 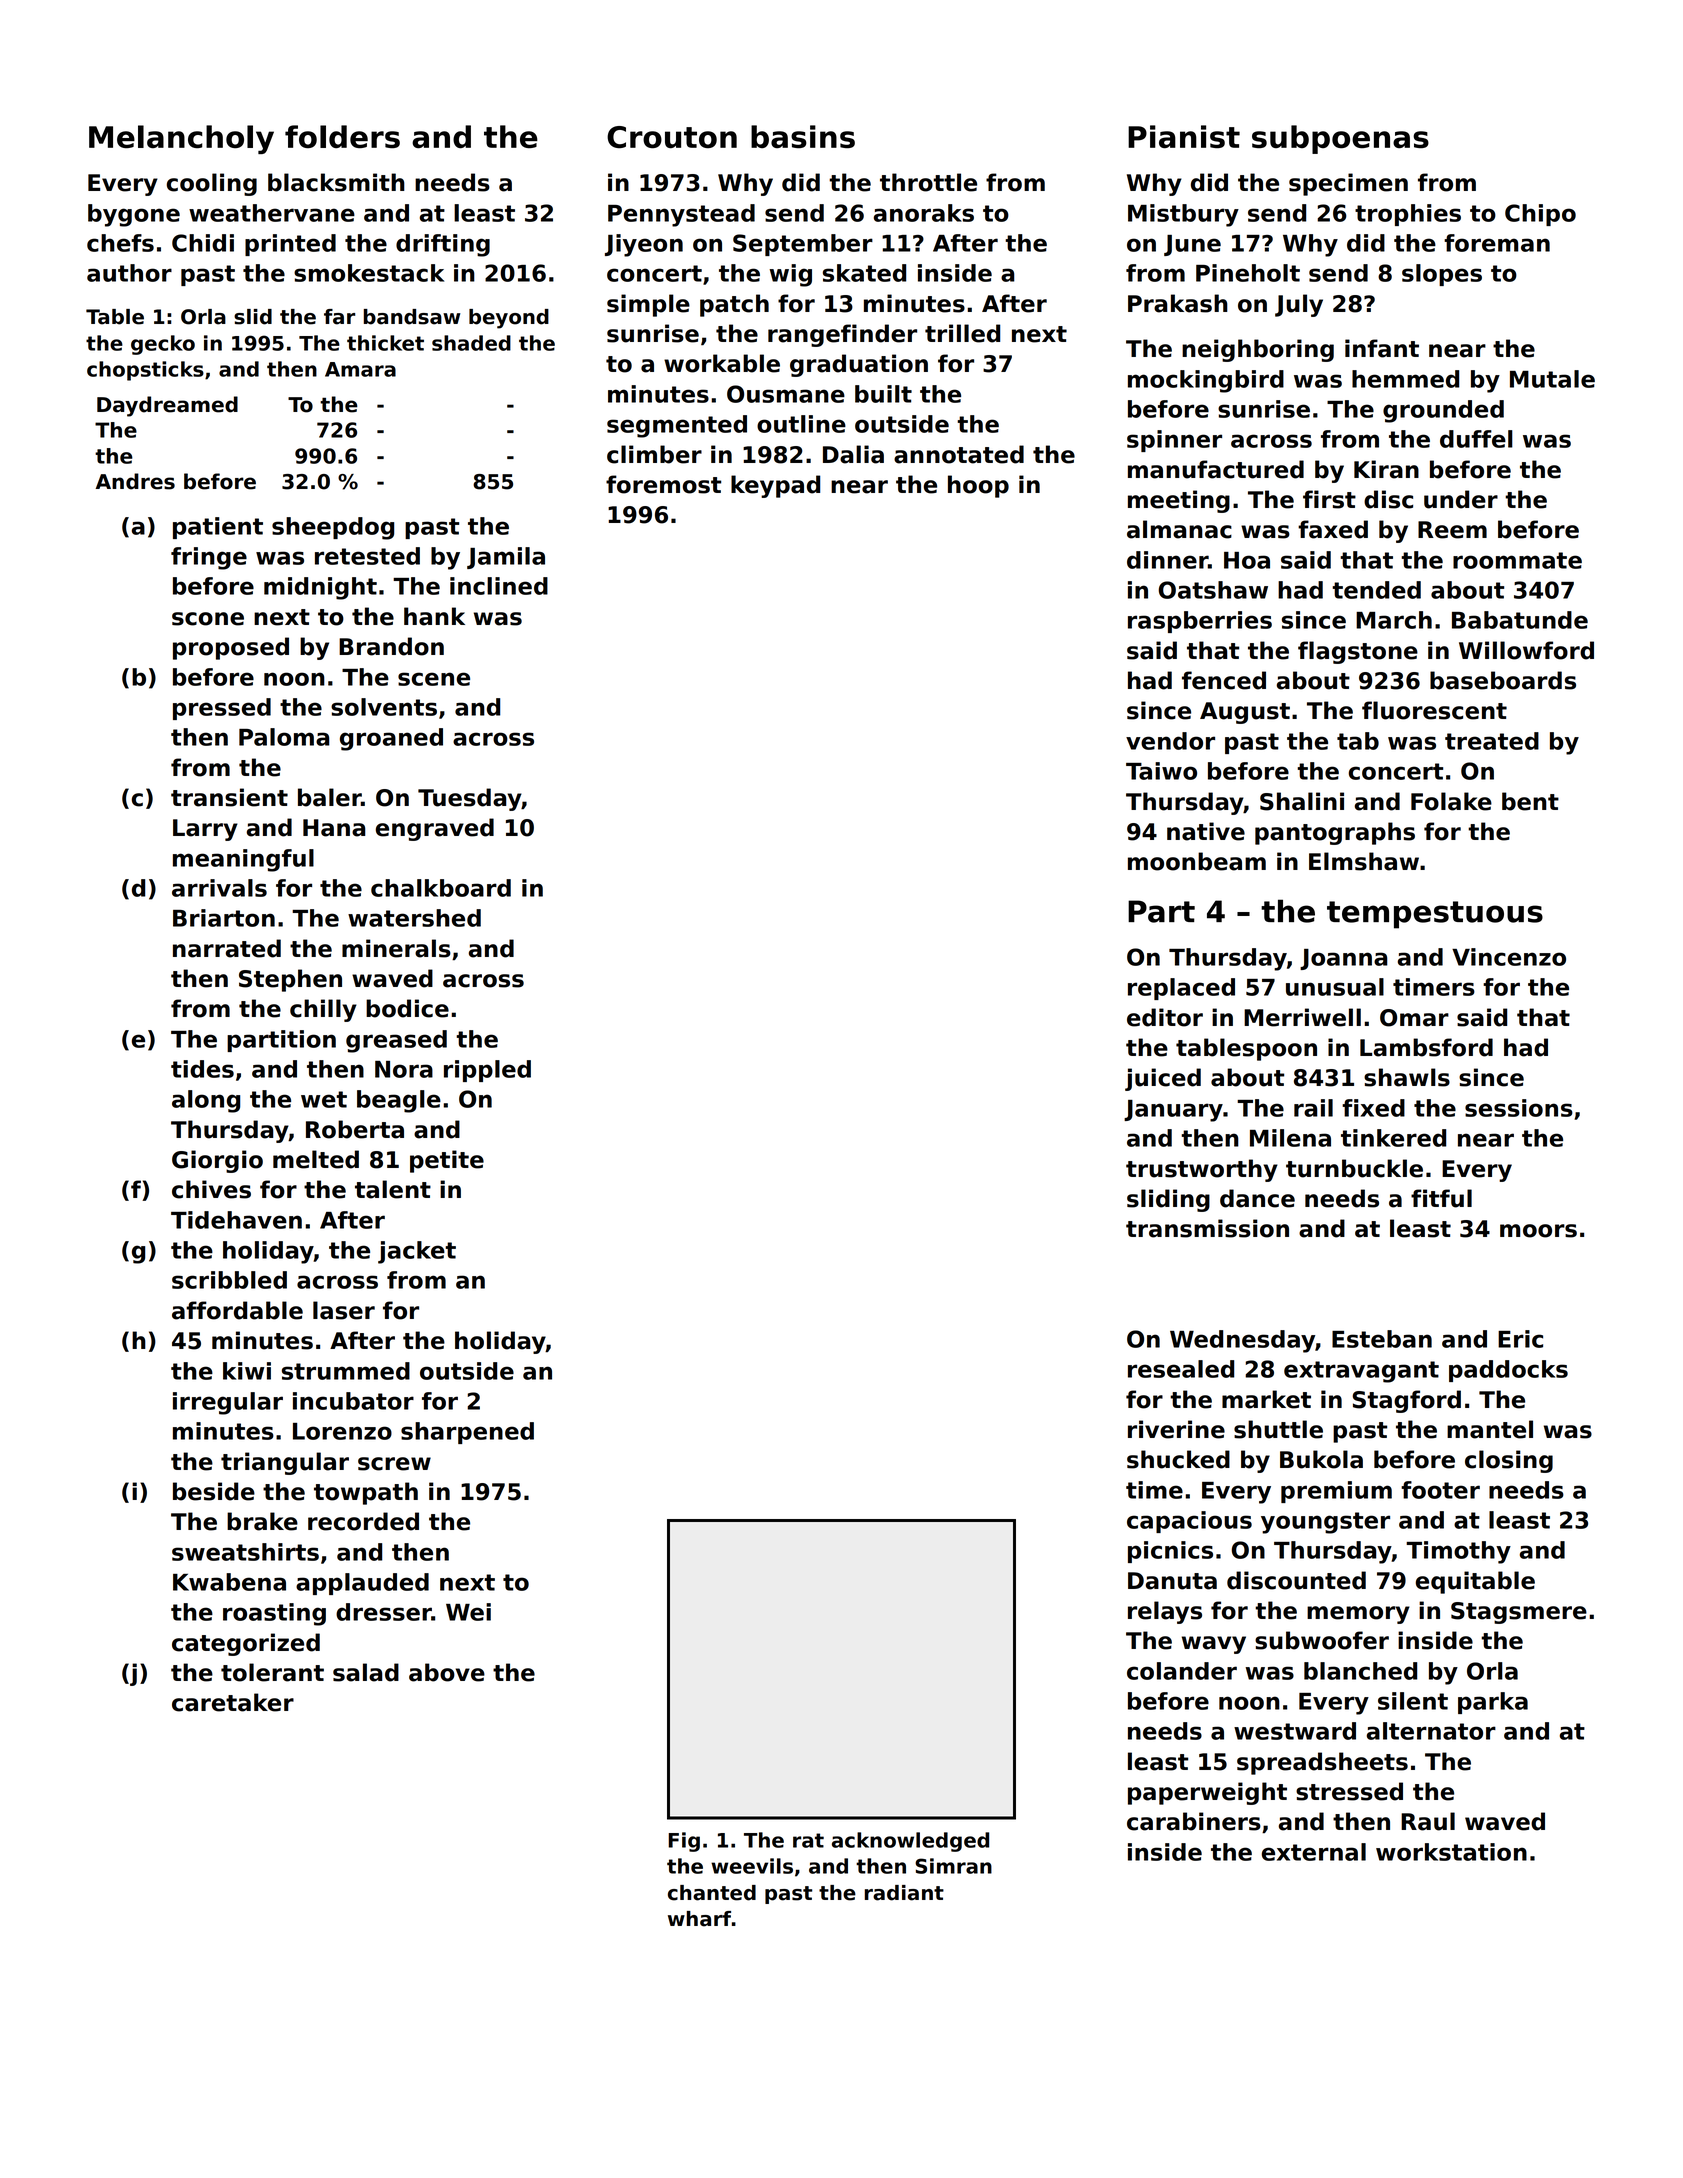 What do you see at coordinates (978, 486) in the image?
I see `hoop` at bounding box center [978, 486].
